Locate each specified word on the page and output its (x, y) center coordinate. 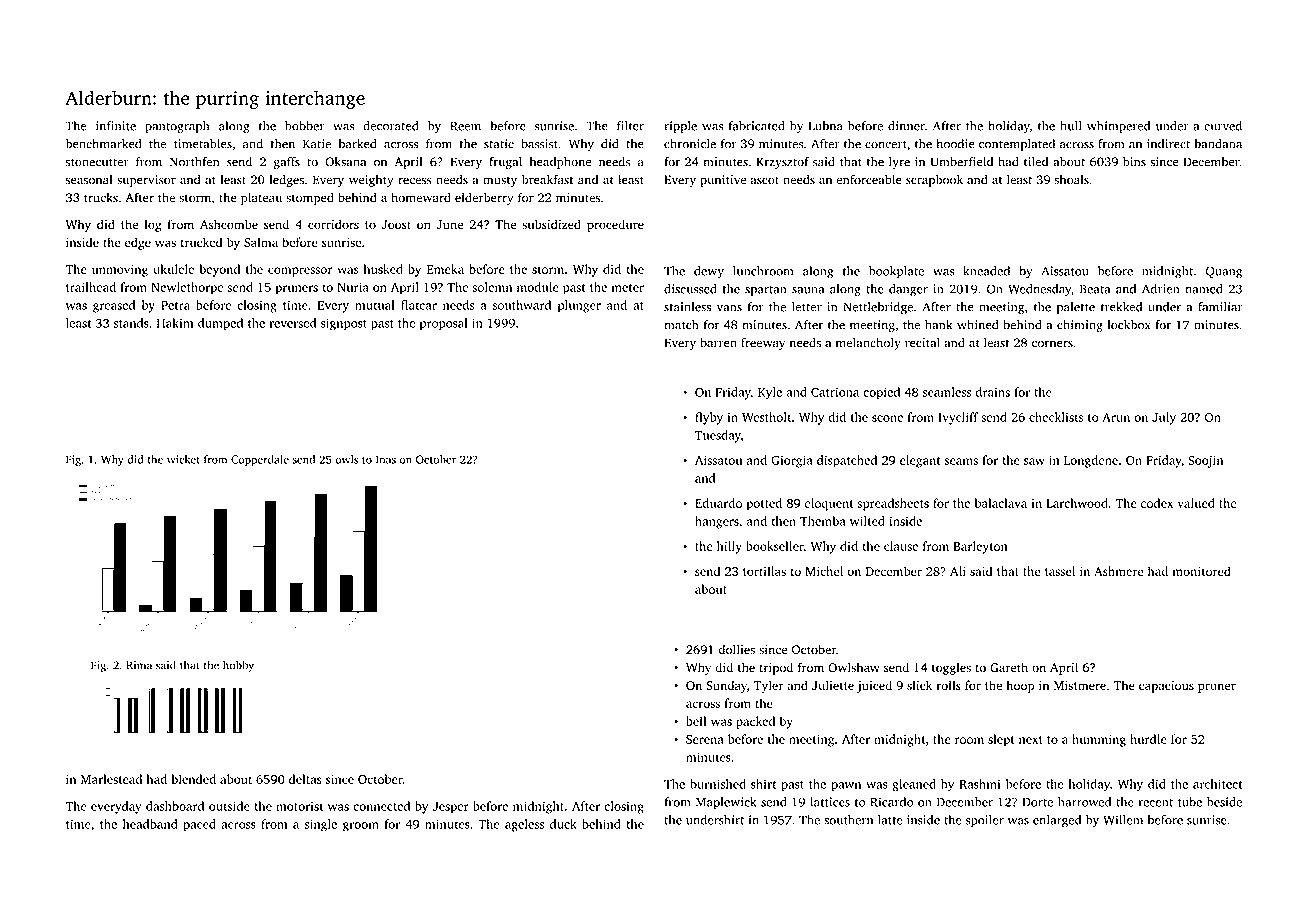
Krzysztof (782, 162)
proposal (444, 324)
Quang (1224, 272)
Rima (139, 665)
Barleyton (980, 547)
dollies (737, 649)
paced (199, 825)
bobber (304, 126)
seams (961, 461)
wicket (183, 459)
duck (563, 824)
